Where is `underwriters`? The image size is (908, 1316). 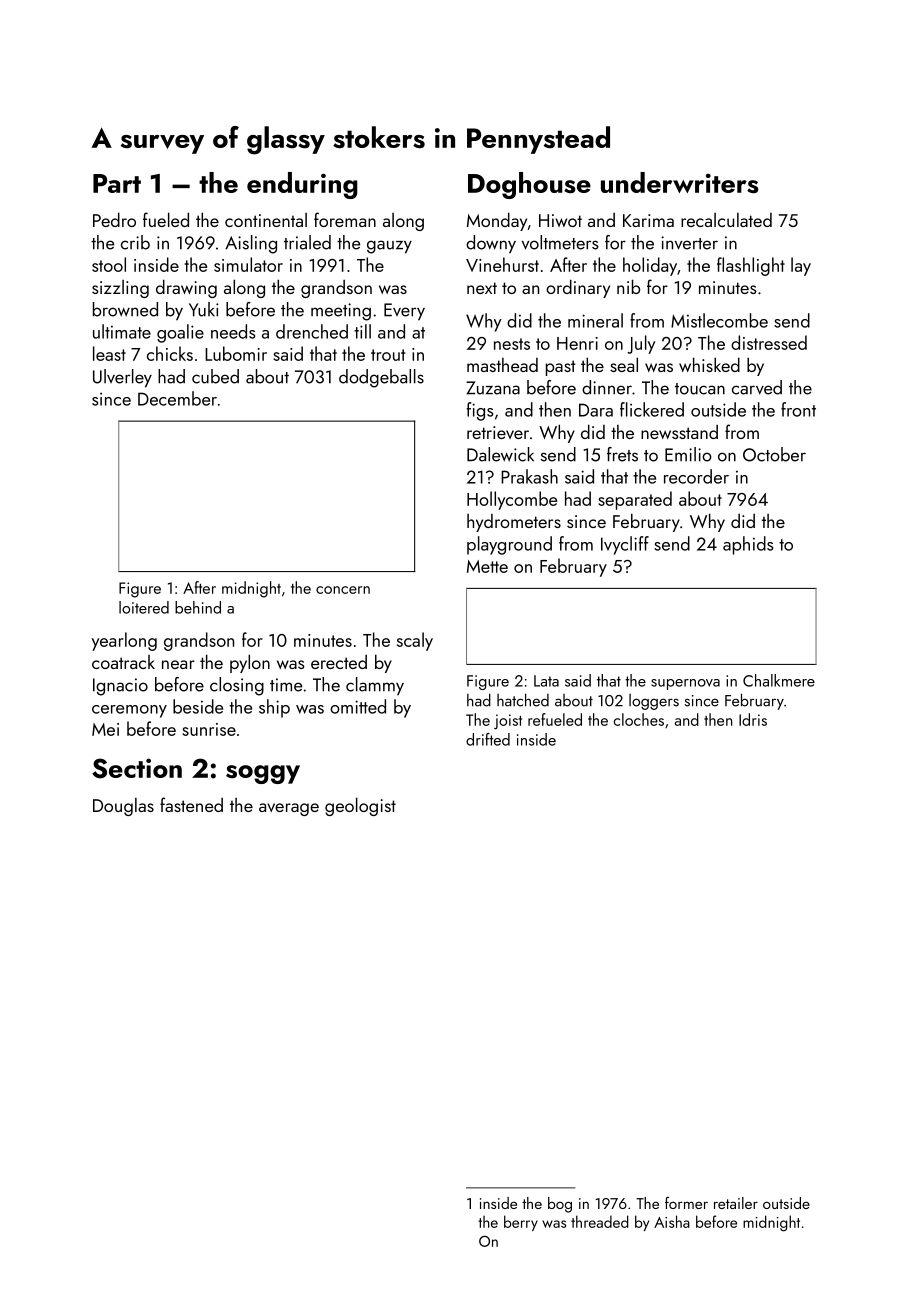 underwriters is located at coordinates (680, 182).
